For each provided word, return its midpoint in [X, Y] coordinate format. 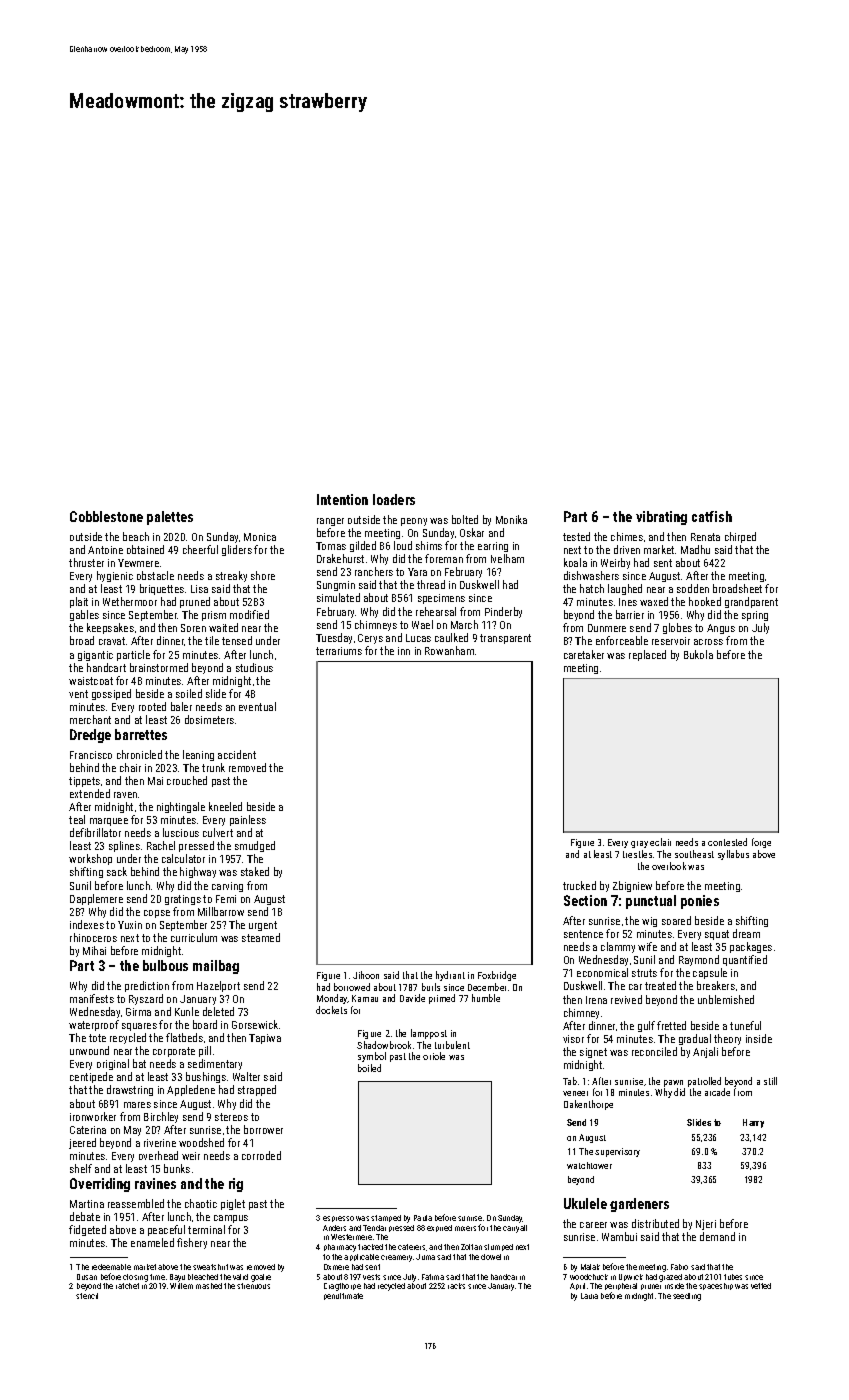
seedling [687, 1297]
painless [248, 820]
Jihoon [366, 975]
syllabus [733, 855]
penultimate [343, 1296]
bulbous [165, 965]
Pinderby [503, 612]
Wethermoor [130, 601]
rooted [152, 706]
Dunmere [607, 628]
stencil [87, 1296]
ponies [700, 902]
